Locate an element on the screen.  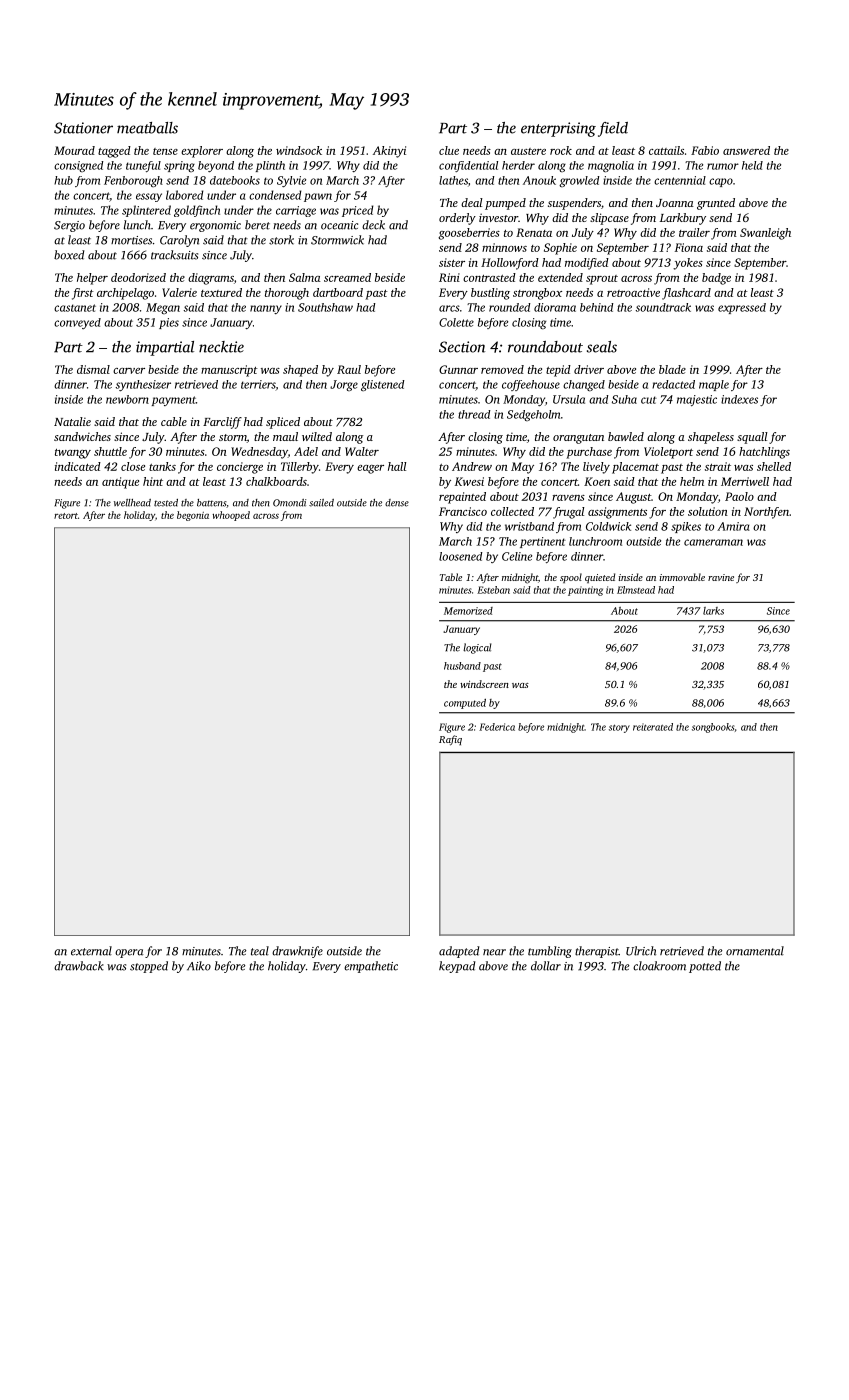
deck is located at coordinates (373, 225).
